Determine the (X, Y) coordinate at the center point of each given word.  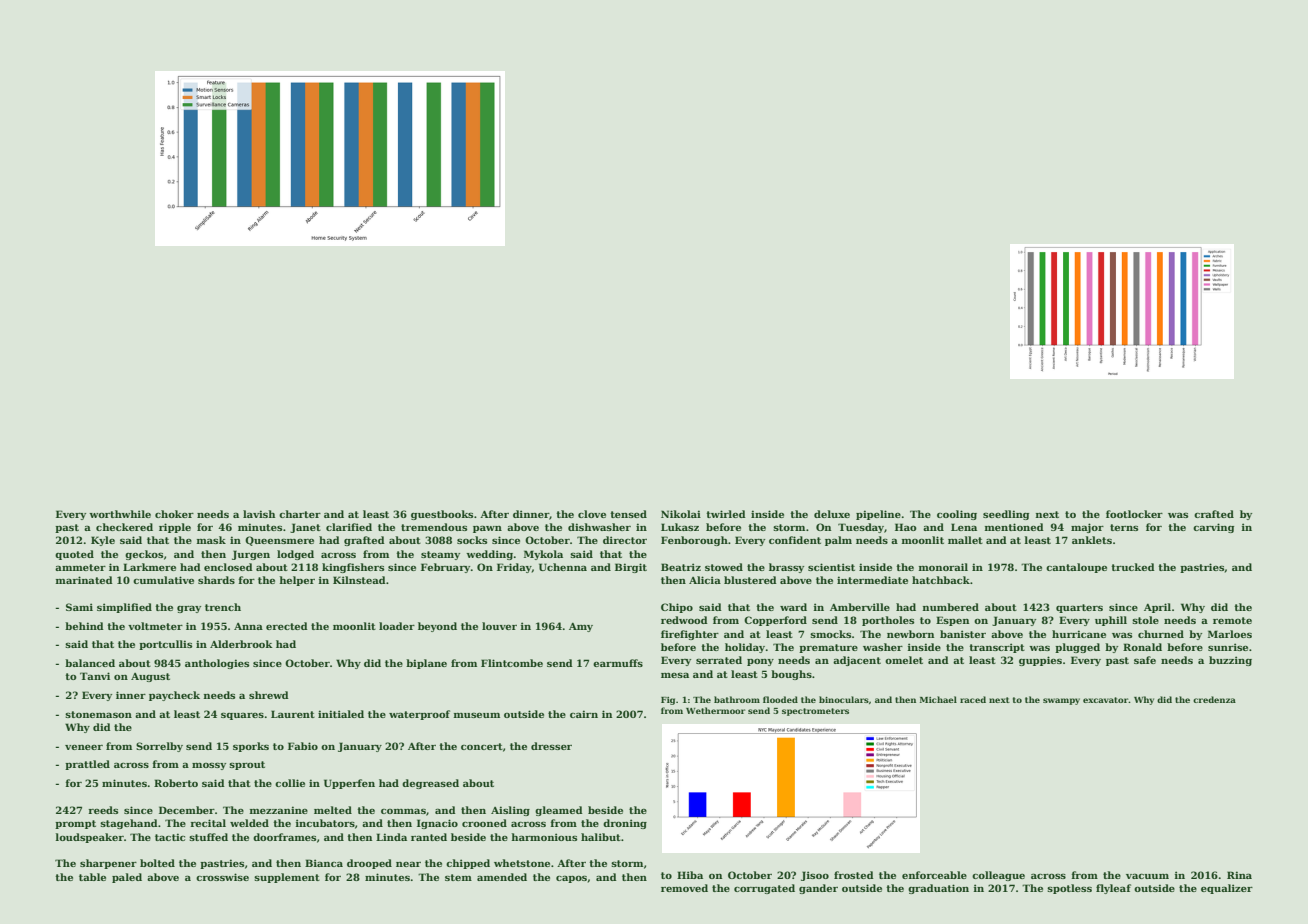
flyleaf (1113, 889)
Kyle (103, 541)
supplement (287, 878)
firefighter (690, 635)
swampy (1061, 701)
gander (818, 889)
